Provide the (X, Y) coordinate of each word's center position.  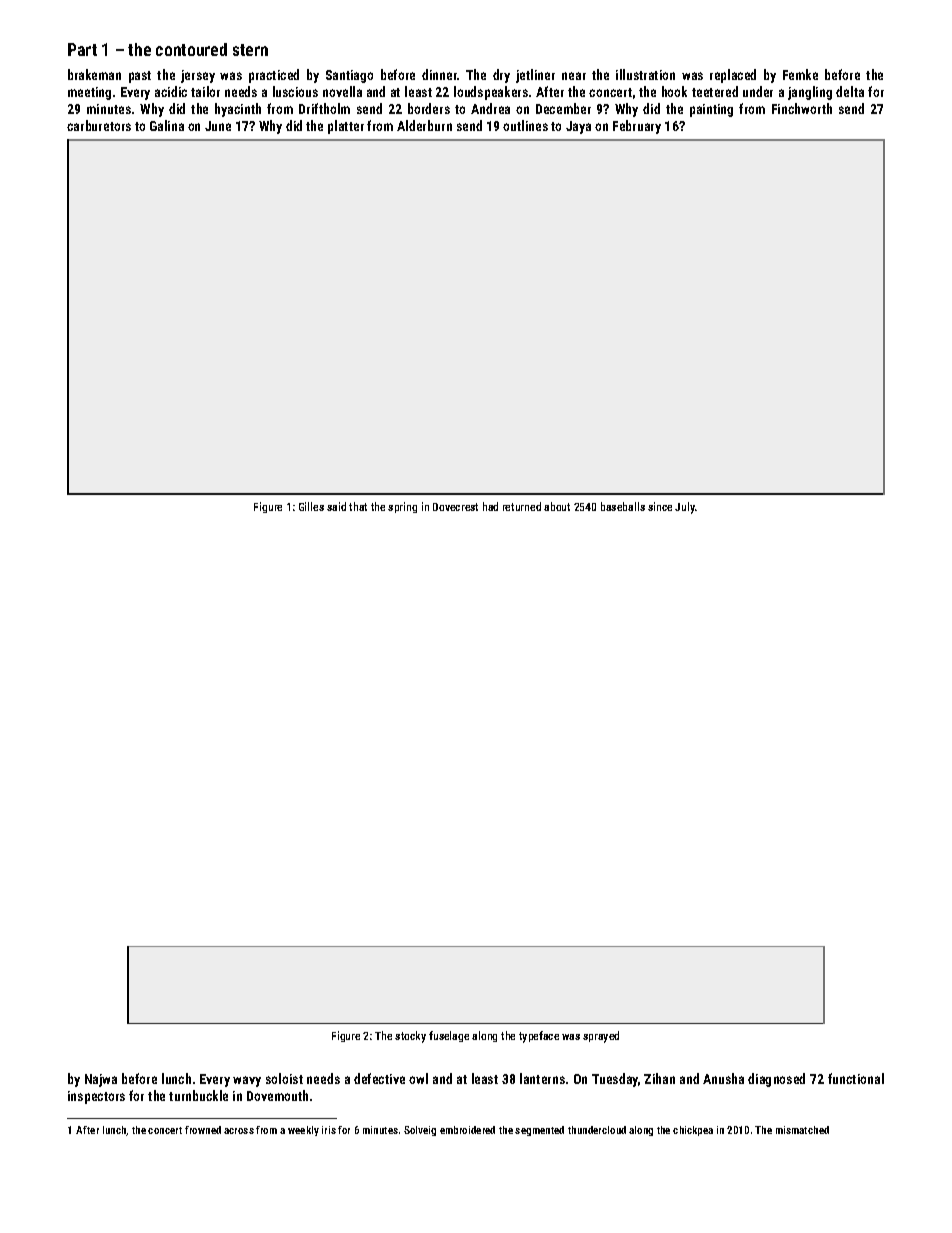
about (557, 506)
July (685, 508)
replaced (733, 76)
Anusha (723, 1078)
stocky (410, 1037)
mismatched (802, 1130)
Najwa (101, 1080)
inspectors (96, 1097)
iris (329, 1130)
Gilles (311, 506)
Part (82, 49)
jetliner (535, 76)
